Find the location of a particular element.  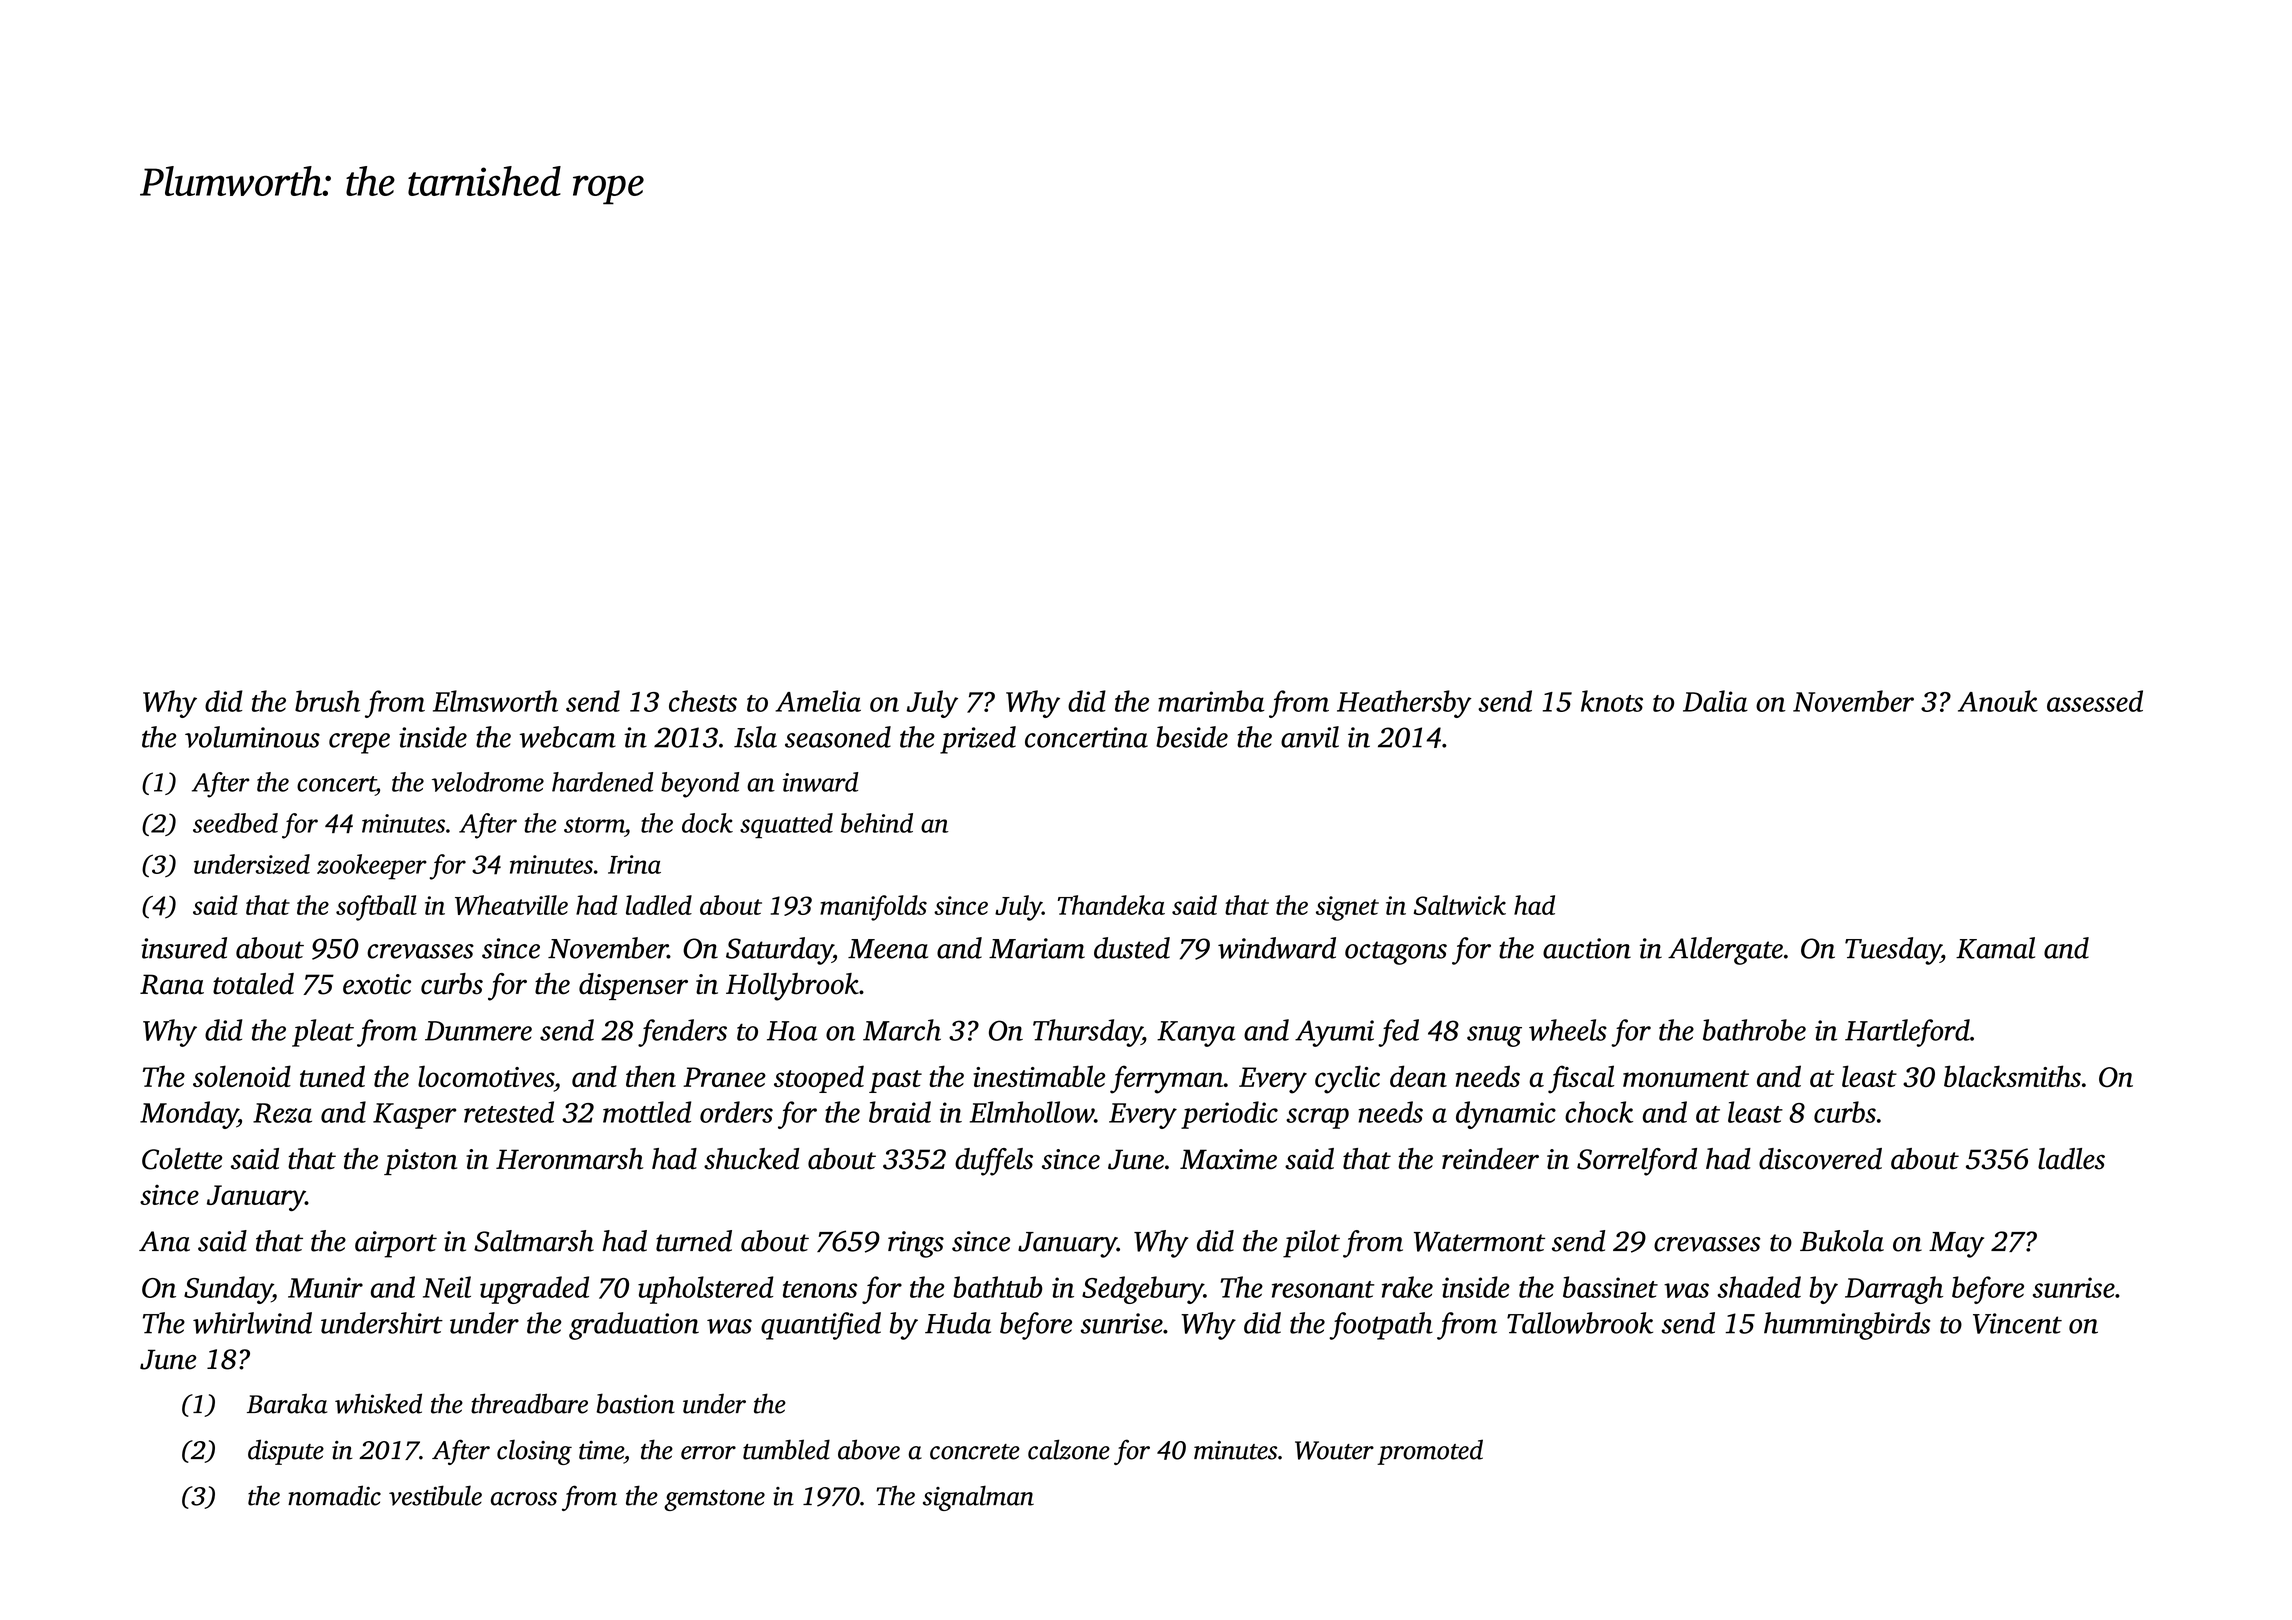

Heronmarsh is located at coordinates (569, 1159).
